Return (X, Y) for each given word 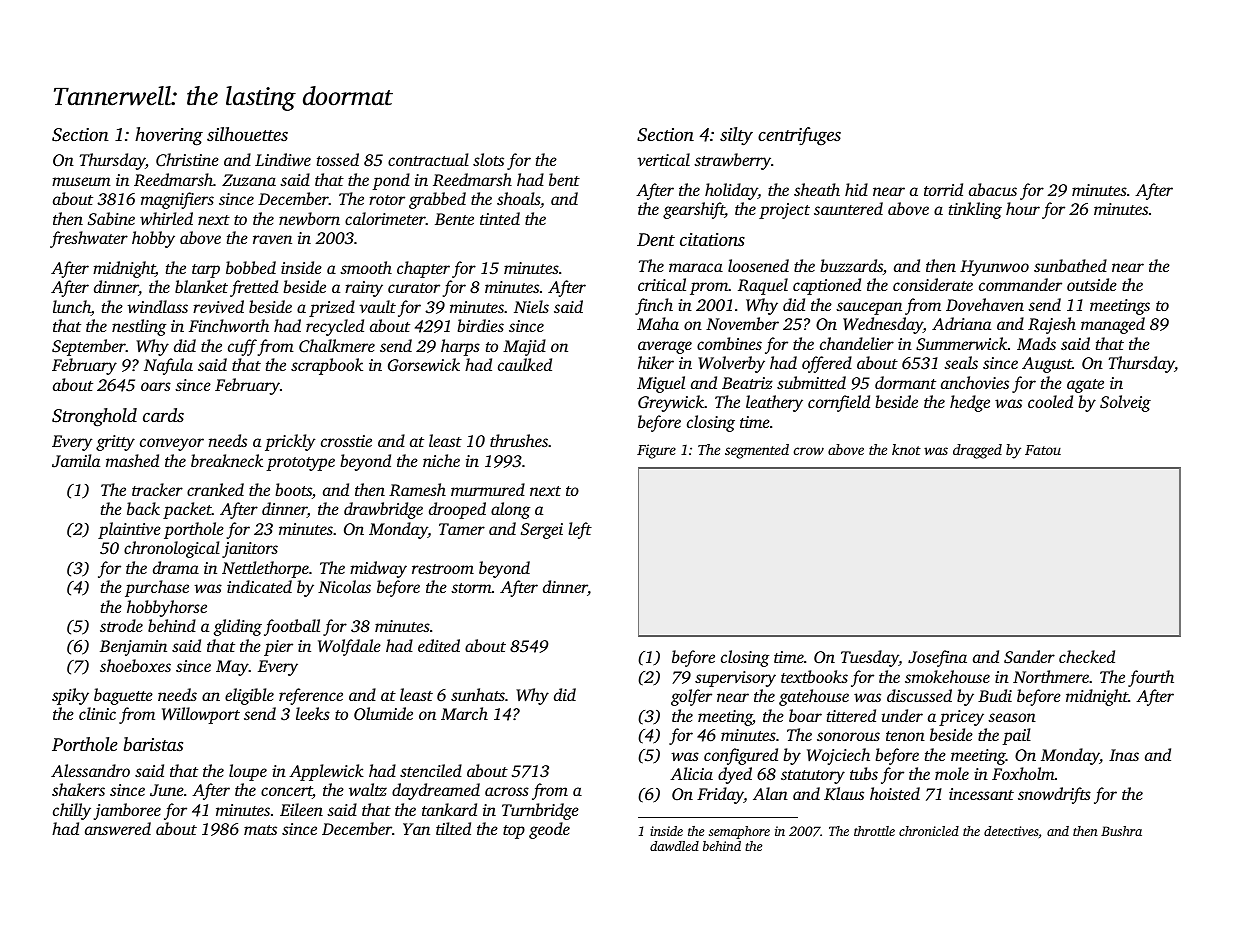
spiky (70, 696)
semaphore (739, 832)
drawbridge (383, 510)
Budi (995, 695)
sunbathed (1070, 265)
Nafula (168, 366)
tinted (500, 218)
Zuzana (249, 180)
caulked (525, 364)
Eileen (301, 809)
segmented (757, 451)
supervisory (735, 679)
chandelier (857, 343)
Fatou (1043, 450)
